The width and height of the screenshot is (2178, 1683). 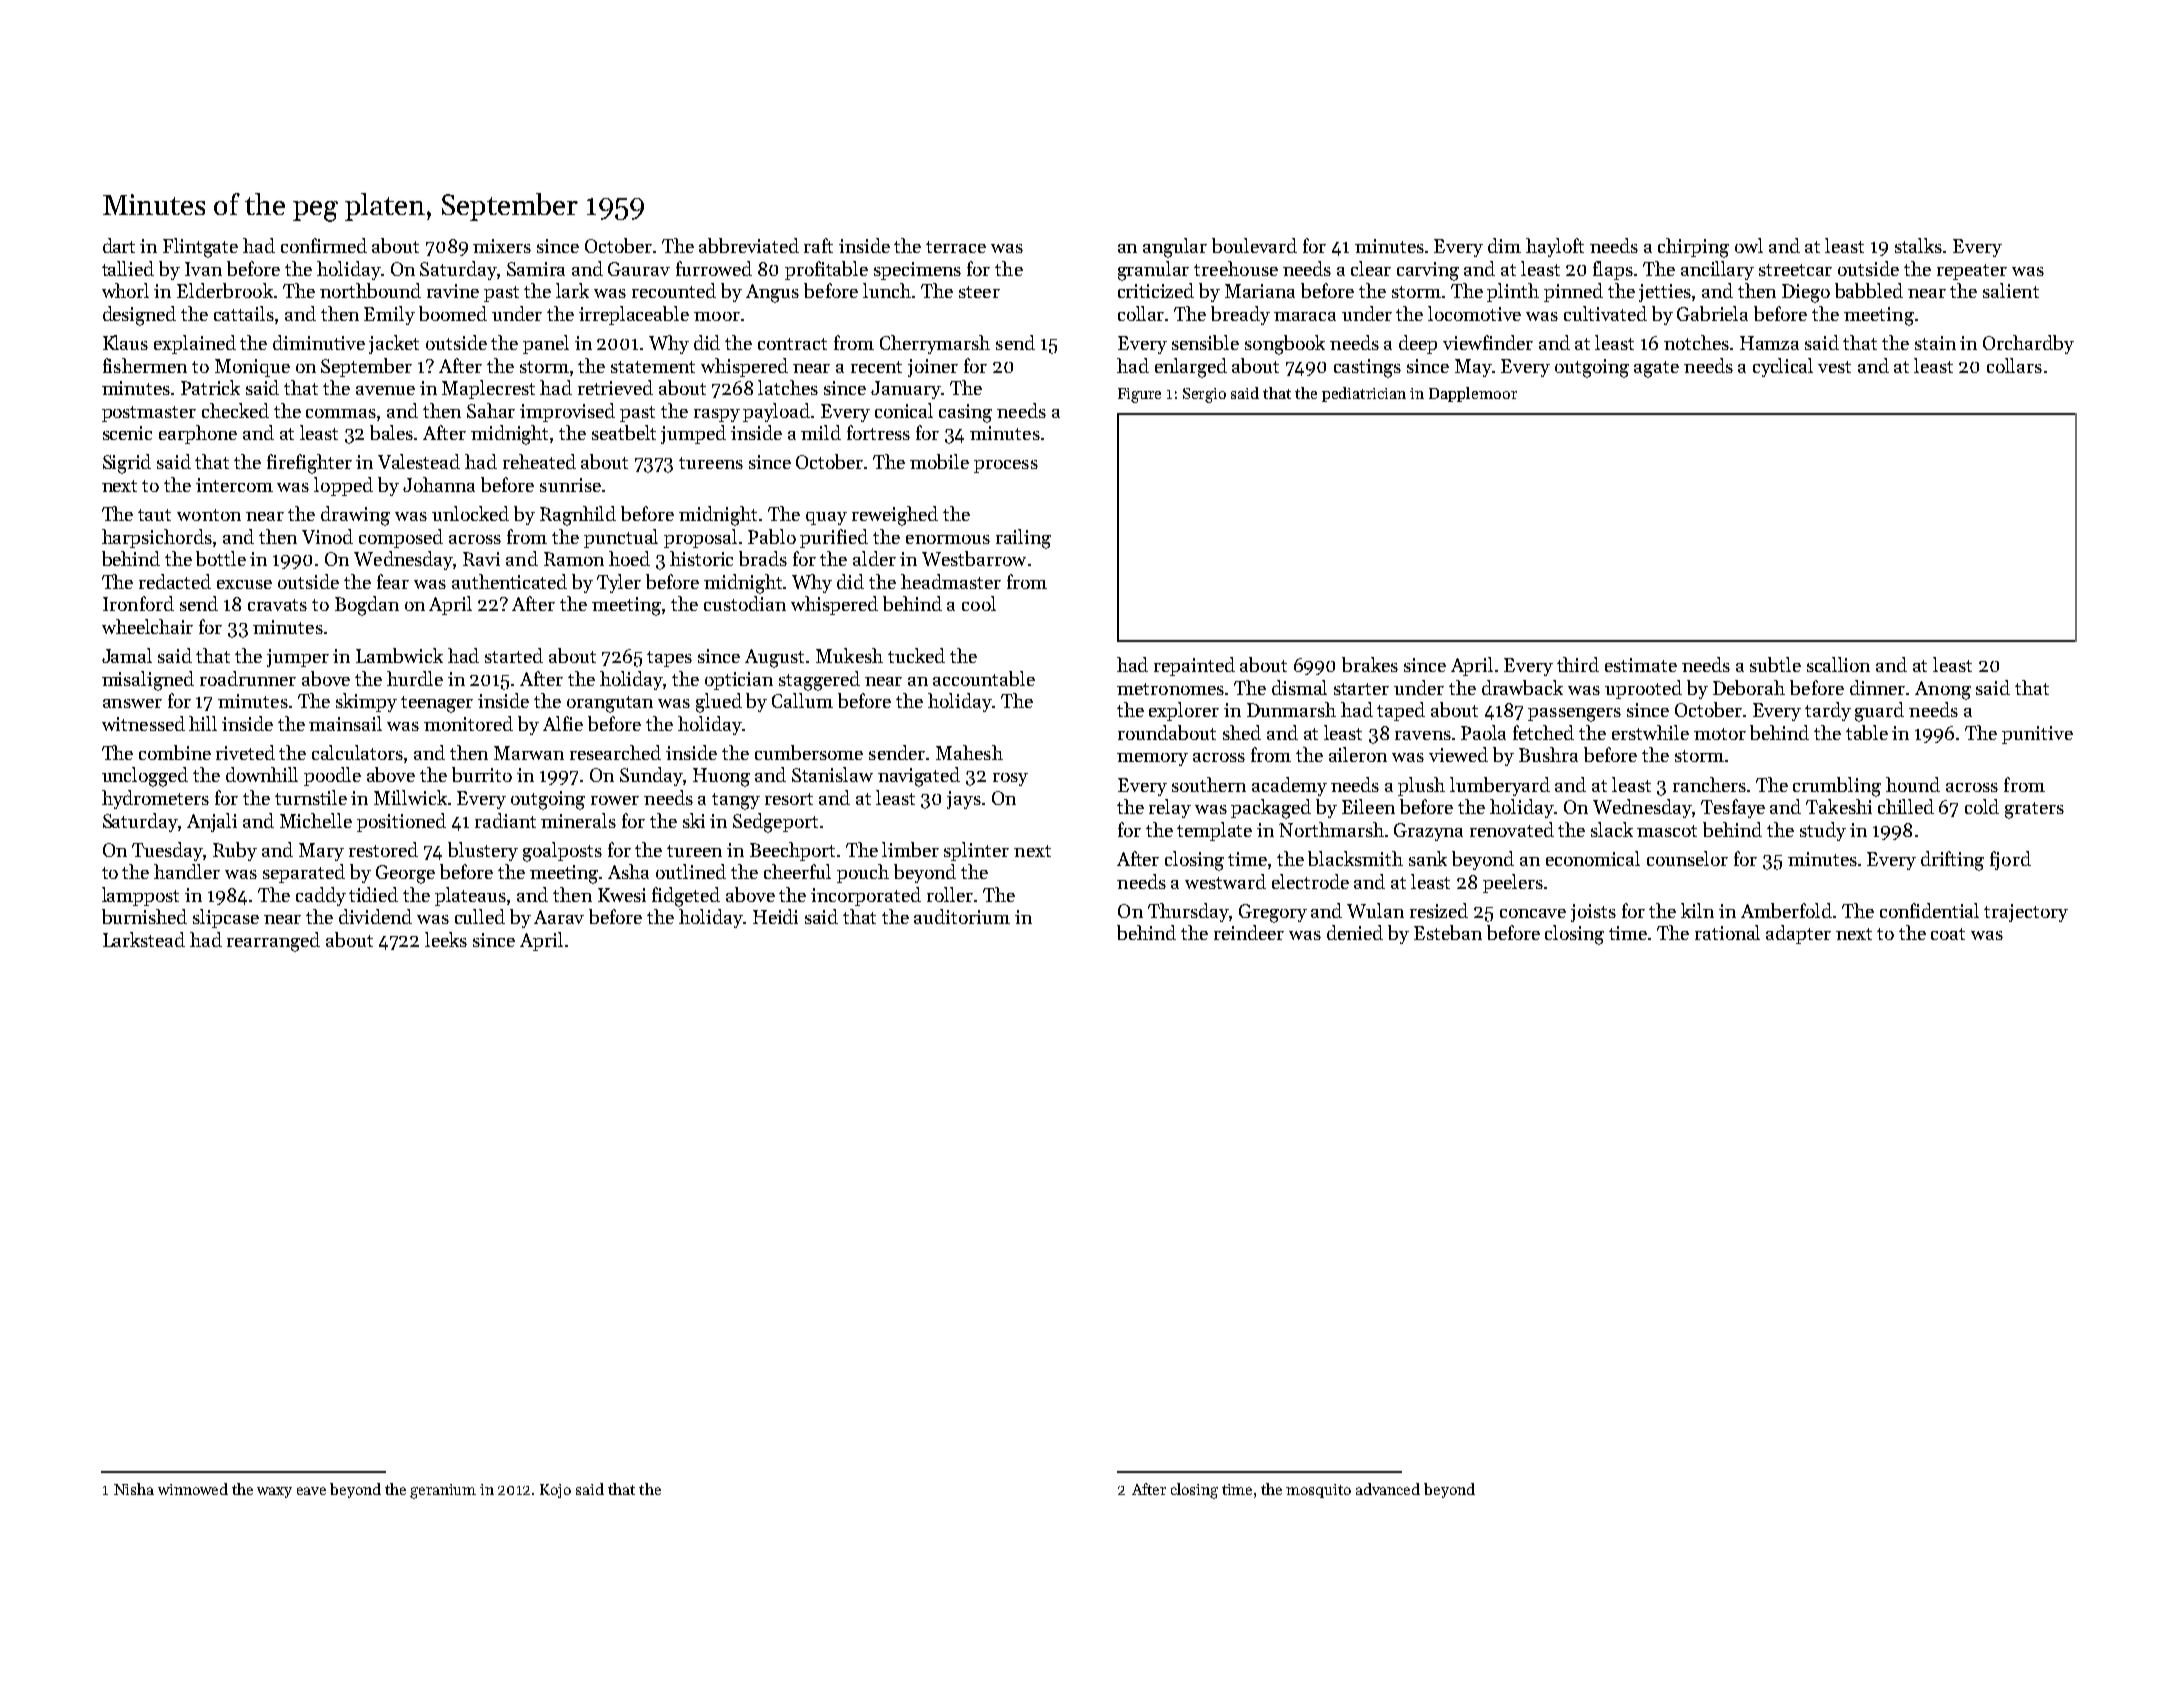 I want to click on leeks, so click(x=446, y=939).
